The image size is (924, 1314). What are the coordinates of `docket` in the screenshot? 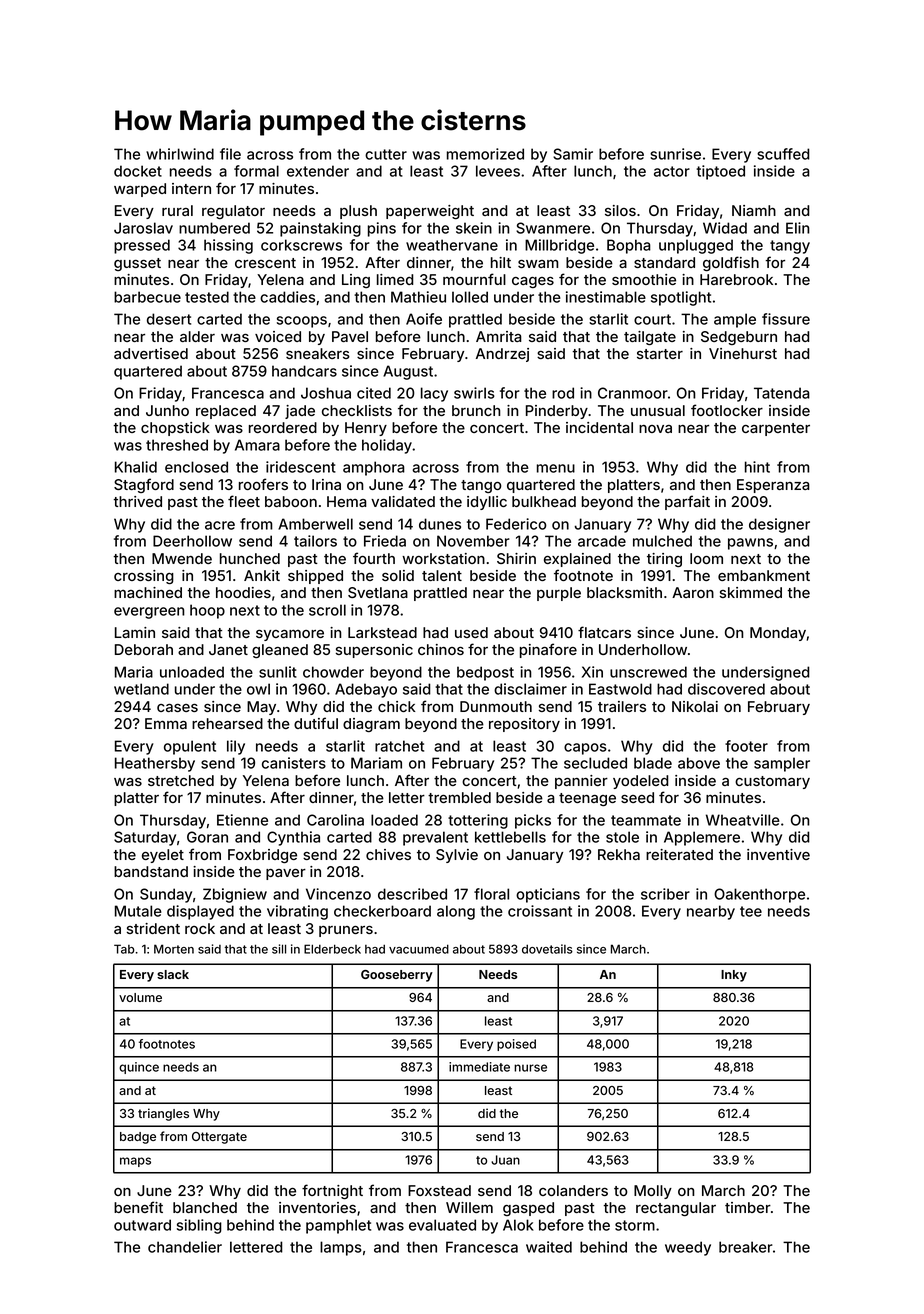 It's located at (138, 171).
